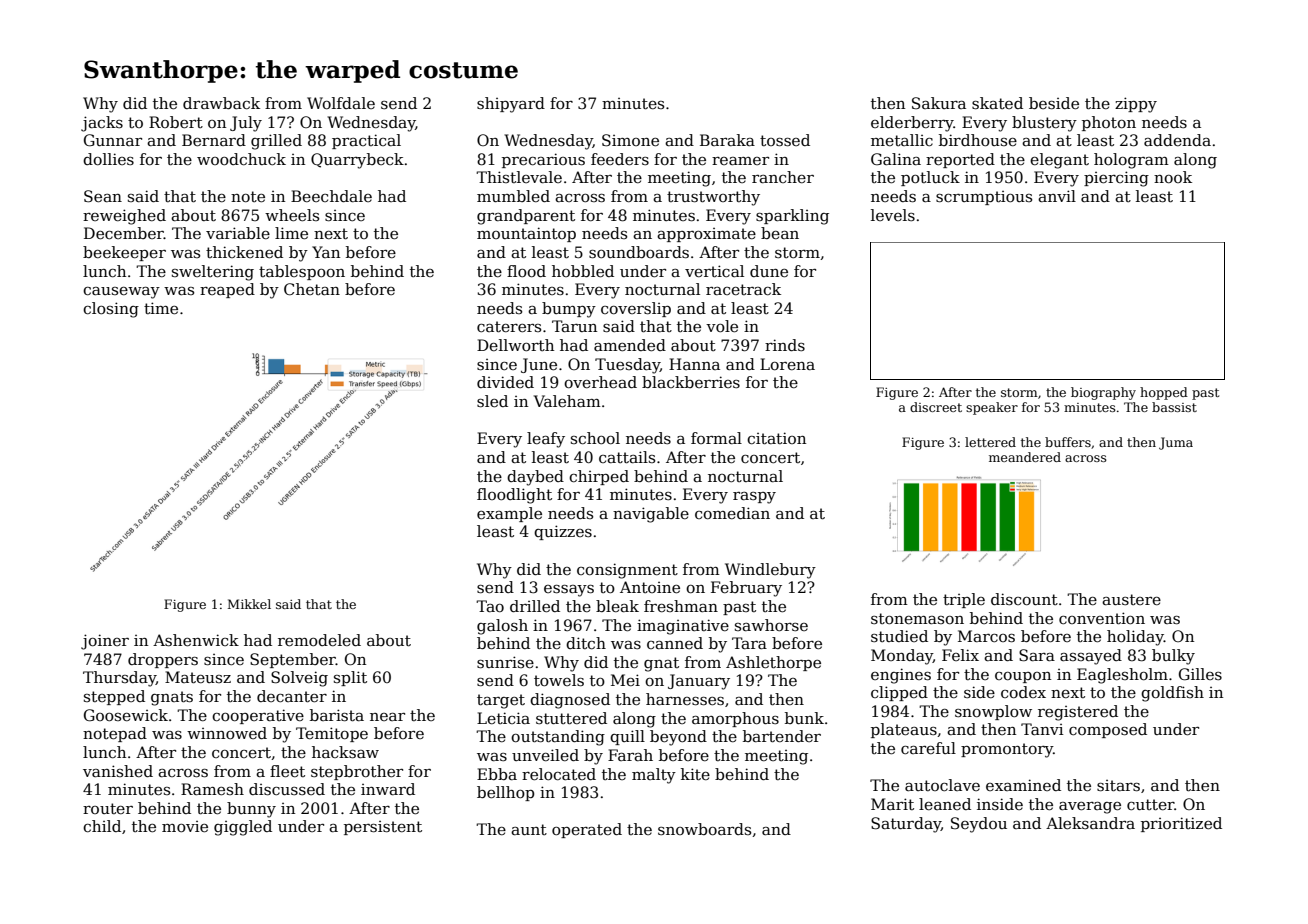 The width and height of the document is (1308, 924). What do you see at coordinates (1164, 393) in the document?
I see `hopped` at bounding box center [1164, 393].
